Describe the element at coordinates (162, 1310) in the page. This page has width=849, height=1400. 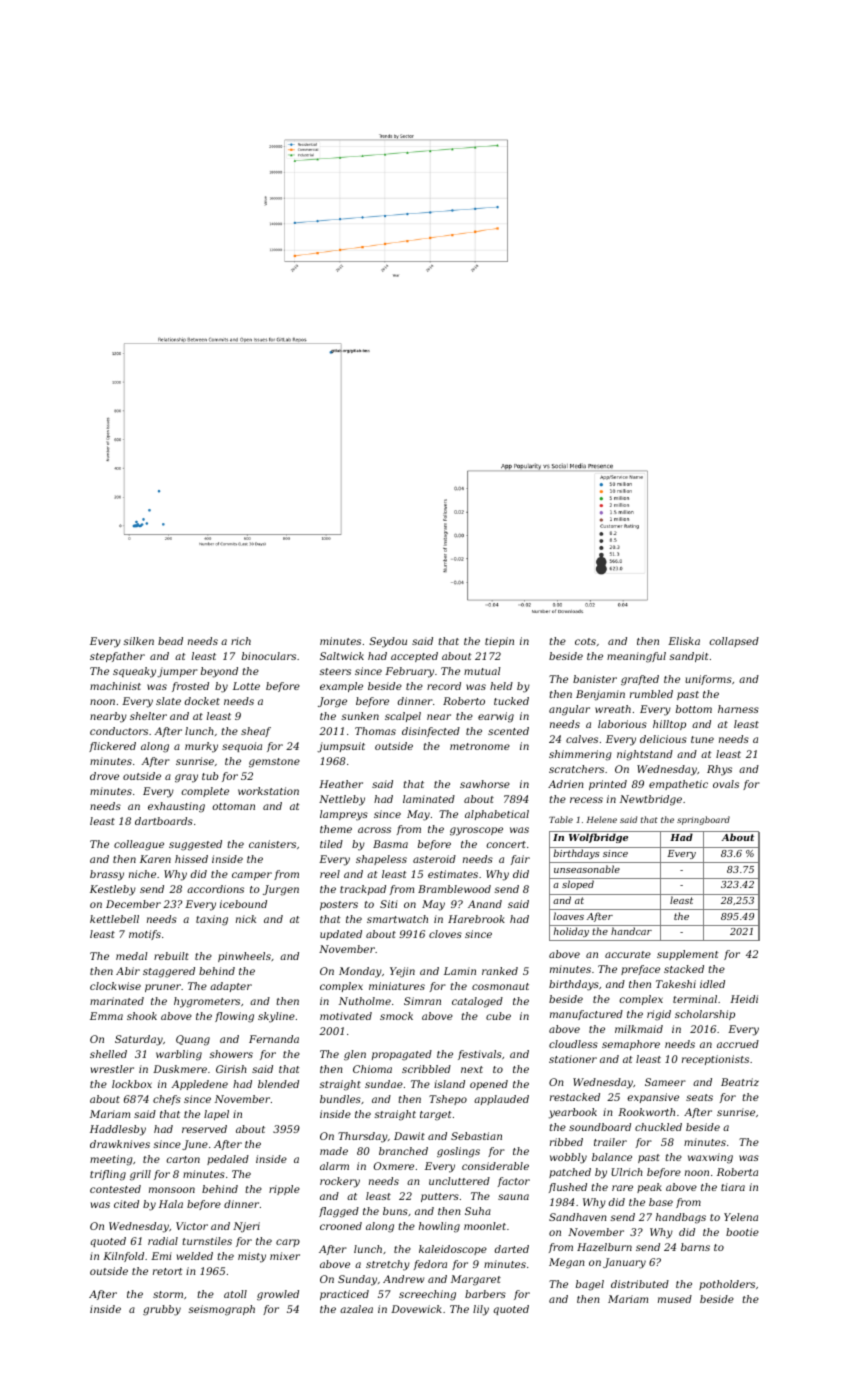
I see `grubby` at that location.
